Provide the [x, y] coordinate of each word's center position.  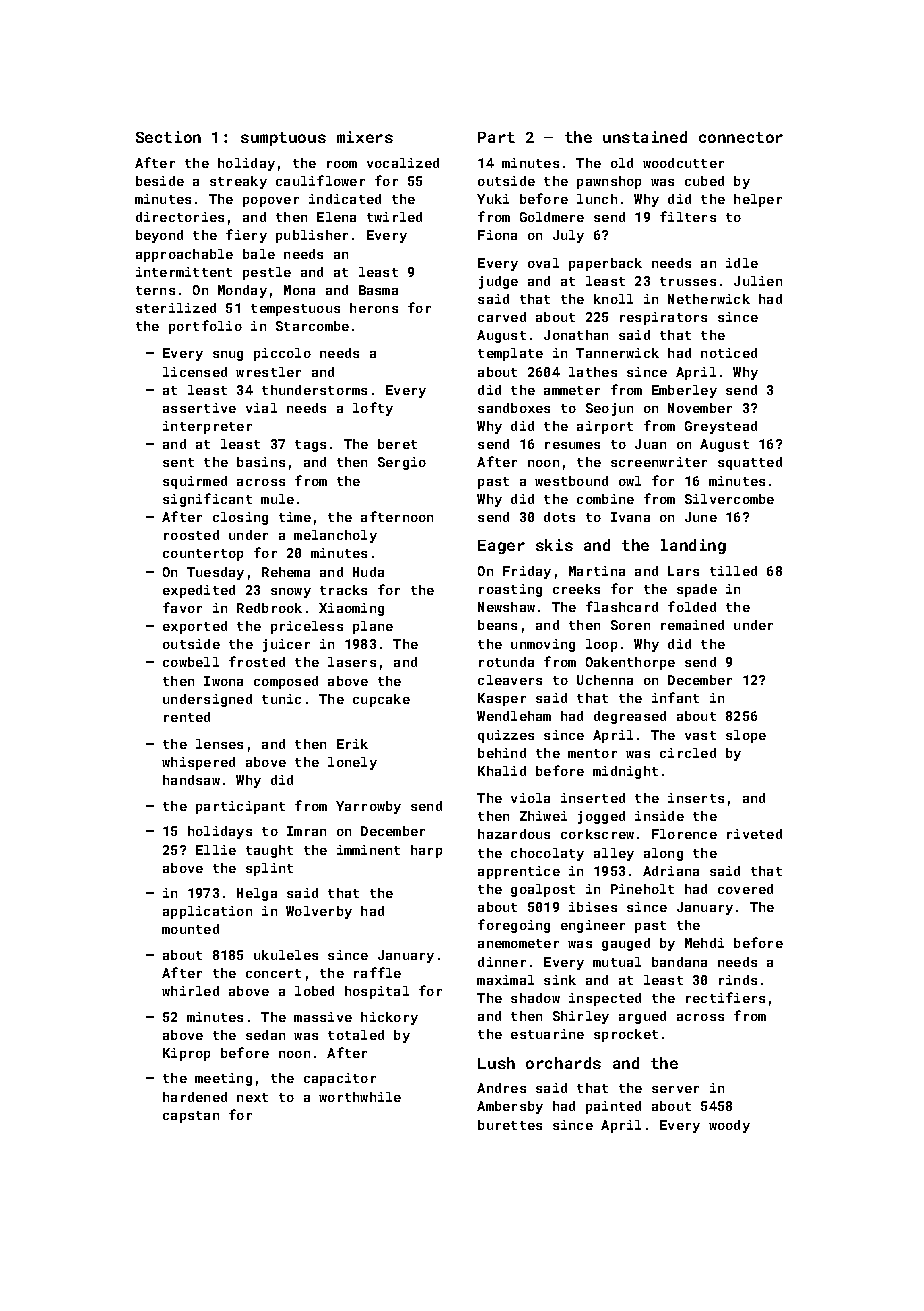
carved [502, 317]
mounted [190, 929]
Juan [650, 444]
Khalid [502, 771]
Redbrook [269, 608]
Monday [242, 291]
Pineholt [642, 889]
